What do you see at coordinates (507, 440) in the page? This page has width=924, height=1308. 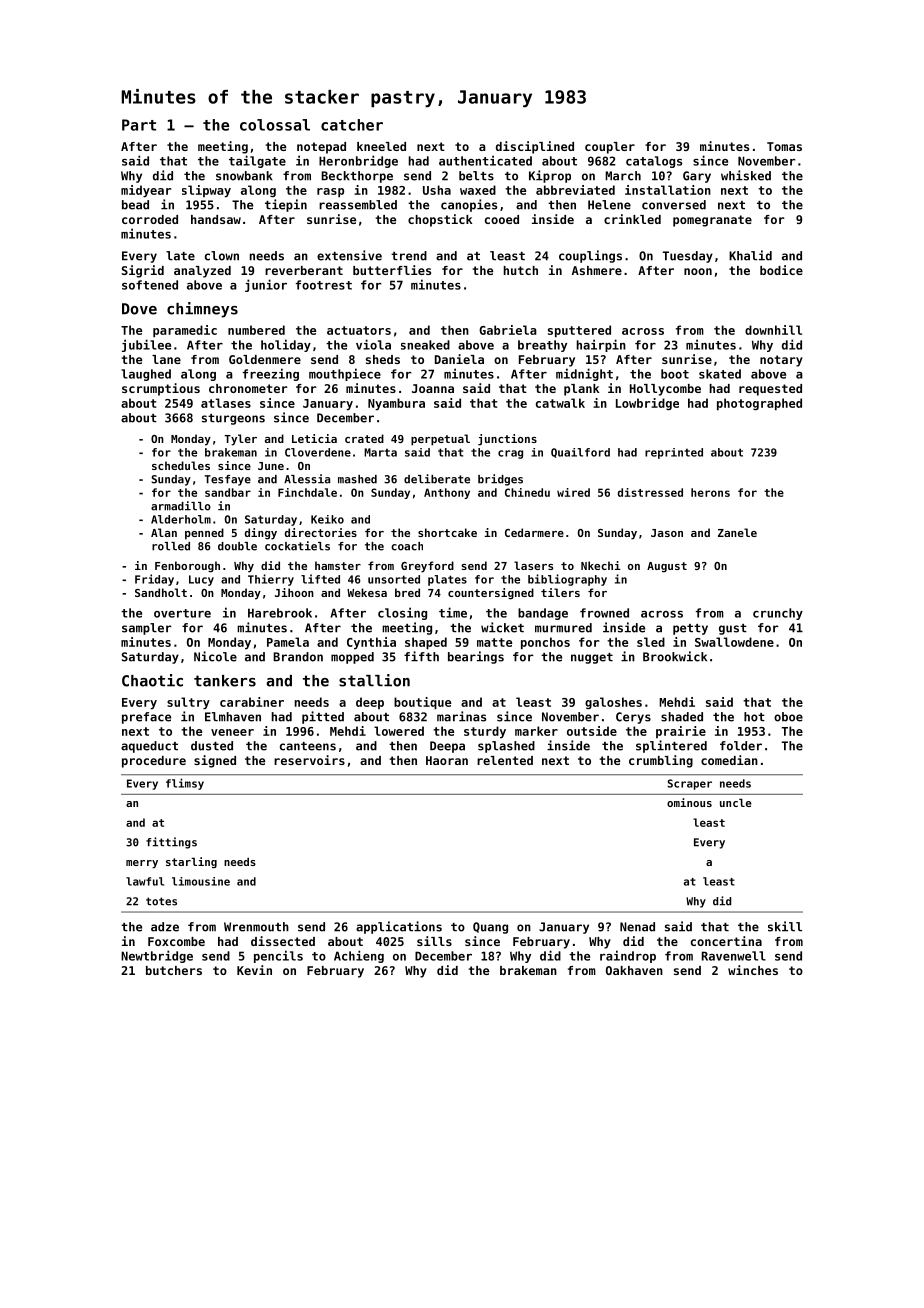 I see `junctions` at bounding box center [507, 440].
